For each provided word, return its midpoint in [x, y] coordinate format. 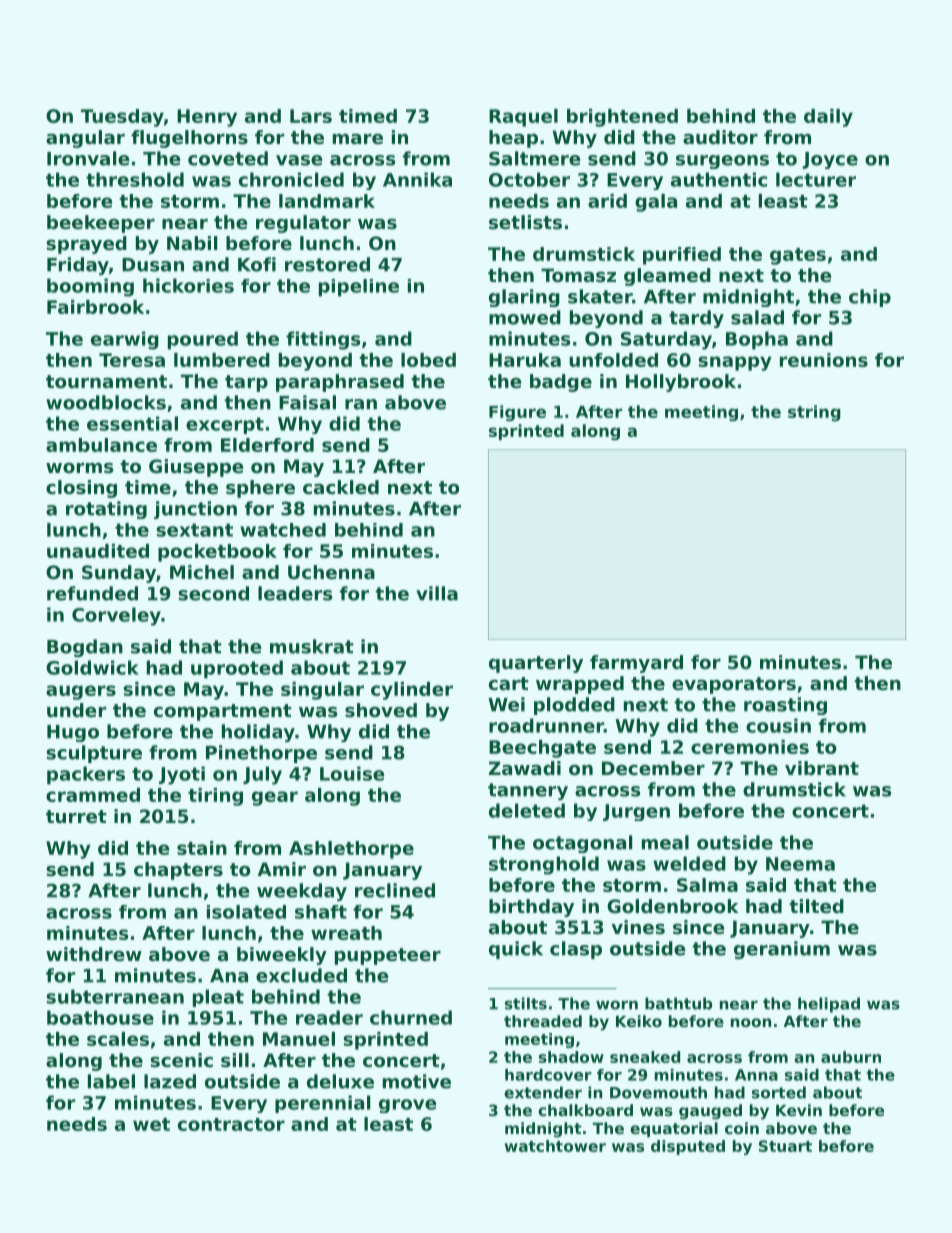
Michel [202, 572]
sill [235, 1060]
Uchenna [331, 572]
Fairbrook [95, 307]
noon [751, 1022]
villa [437, 593]
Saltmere [535, 158]
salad [757, 317]
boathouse [100, 1017]
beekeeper [101, 224]
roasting [785, 706]
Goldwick [92, 667]
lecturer [816, 179]
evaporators [734, 685]
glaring [524, 298]
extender [543, 1092]
